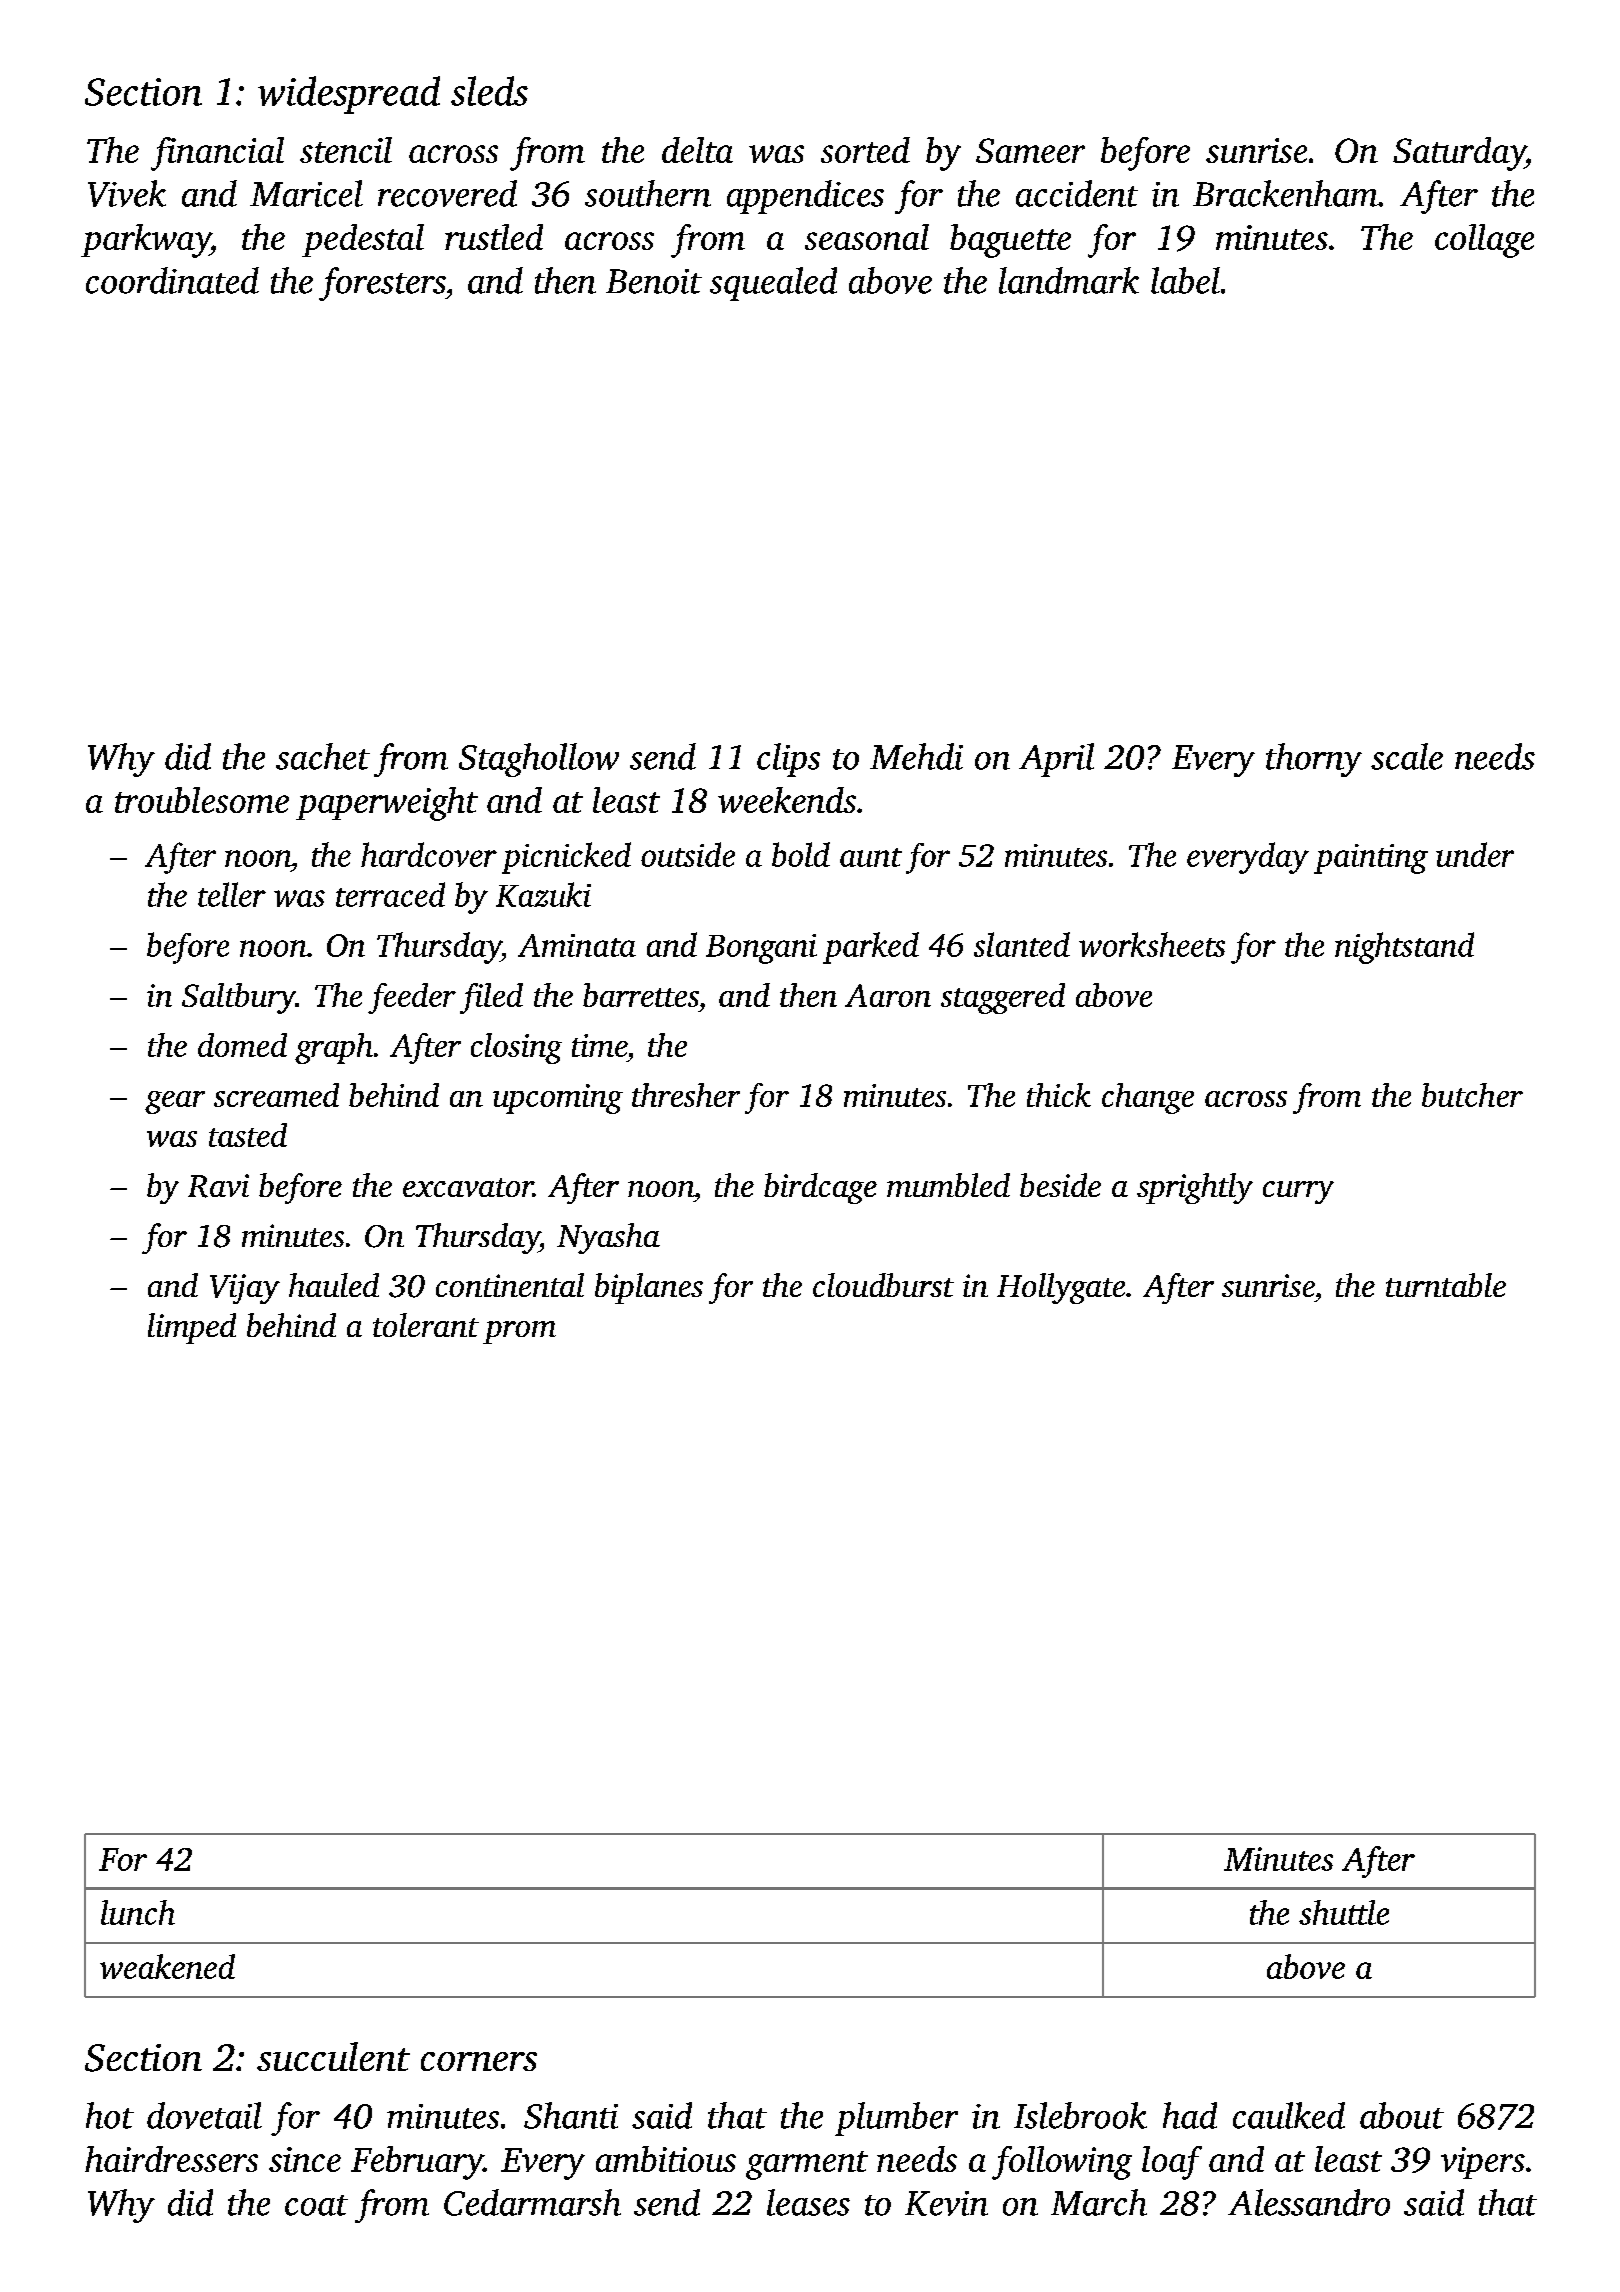 The width and height of the page is (1620, 2292). Describe the element at coordinates (316, 2205) in the page. I see `coat` at that location.
